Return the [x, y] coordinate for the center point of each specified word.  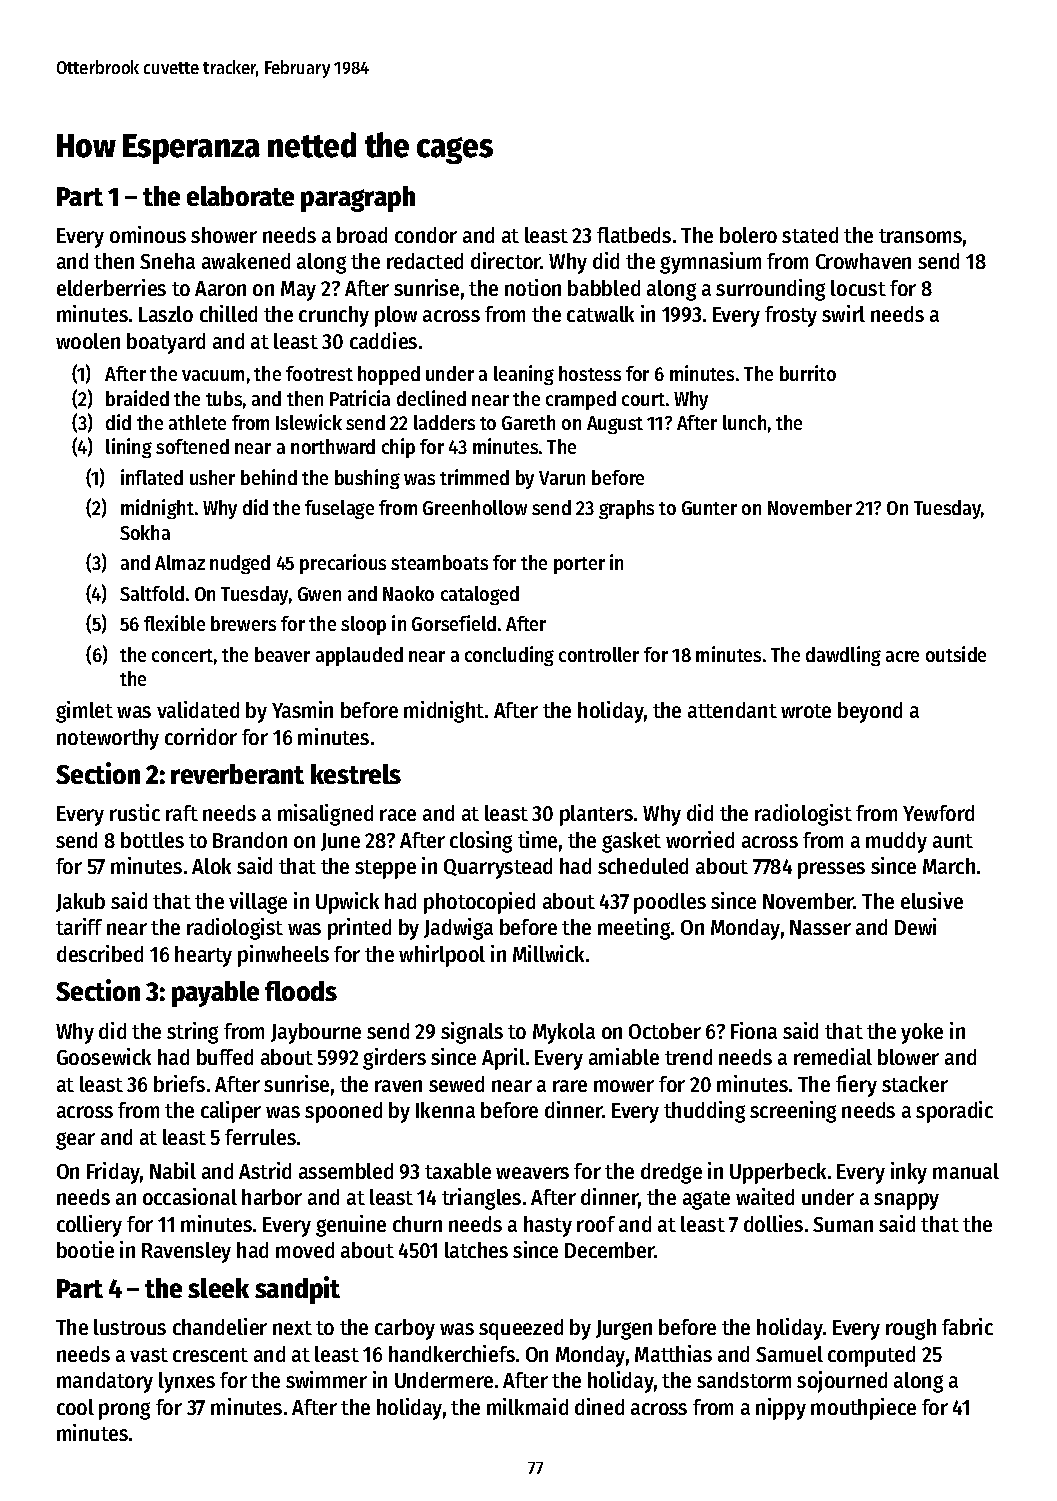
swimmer [326, 1379]
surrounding [770, 290]
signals [472, 1033]
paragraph [358, 199]
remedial [833, 1056]
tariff [79, 926]
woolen [88, 341]
